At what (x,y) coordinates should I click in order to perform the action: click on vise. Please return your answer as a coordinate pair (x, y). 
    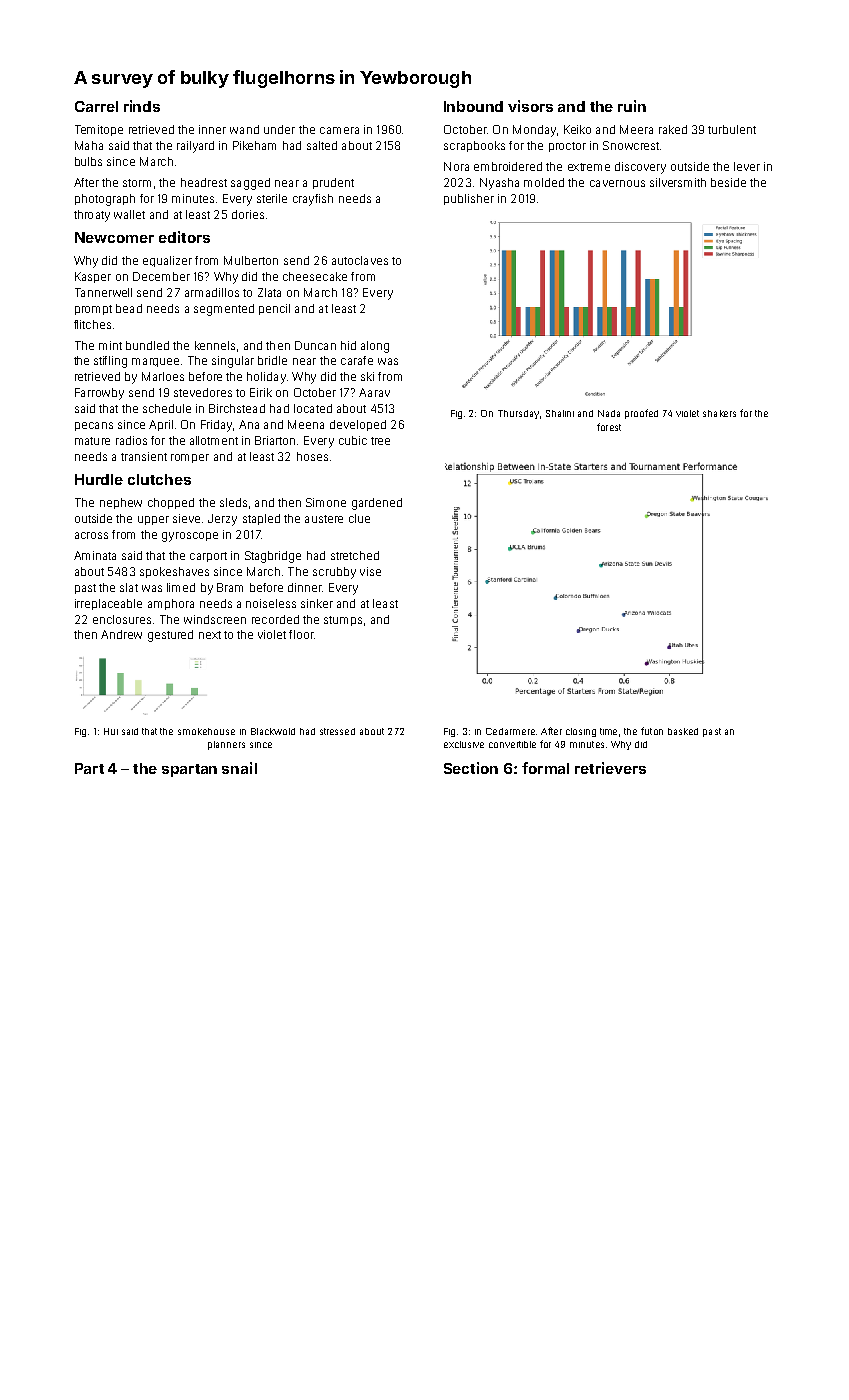
    Looking at the image, I should click on (370, 571).
